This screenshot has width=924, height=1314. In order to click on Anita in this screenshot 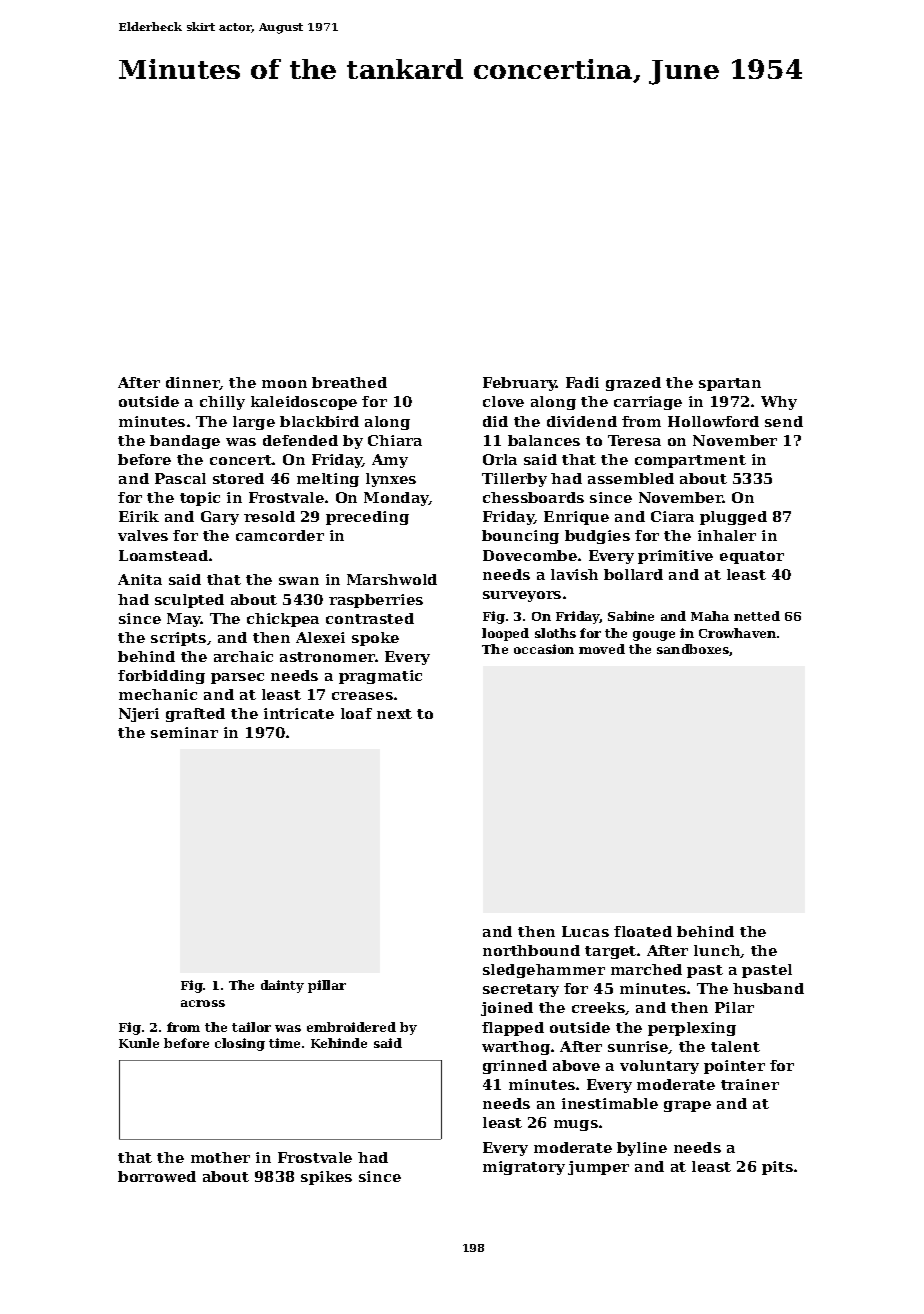, I will do `click(140, 579)`.
